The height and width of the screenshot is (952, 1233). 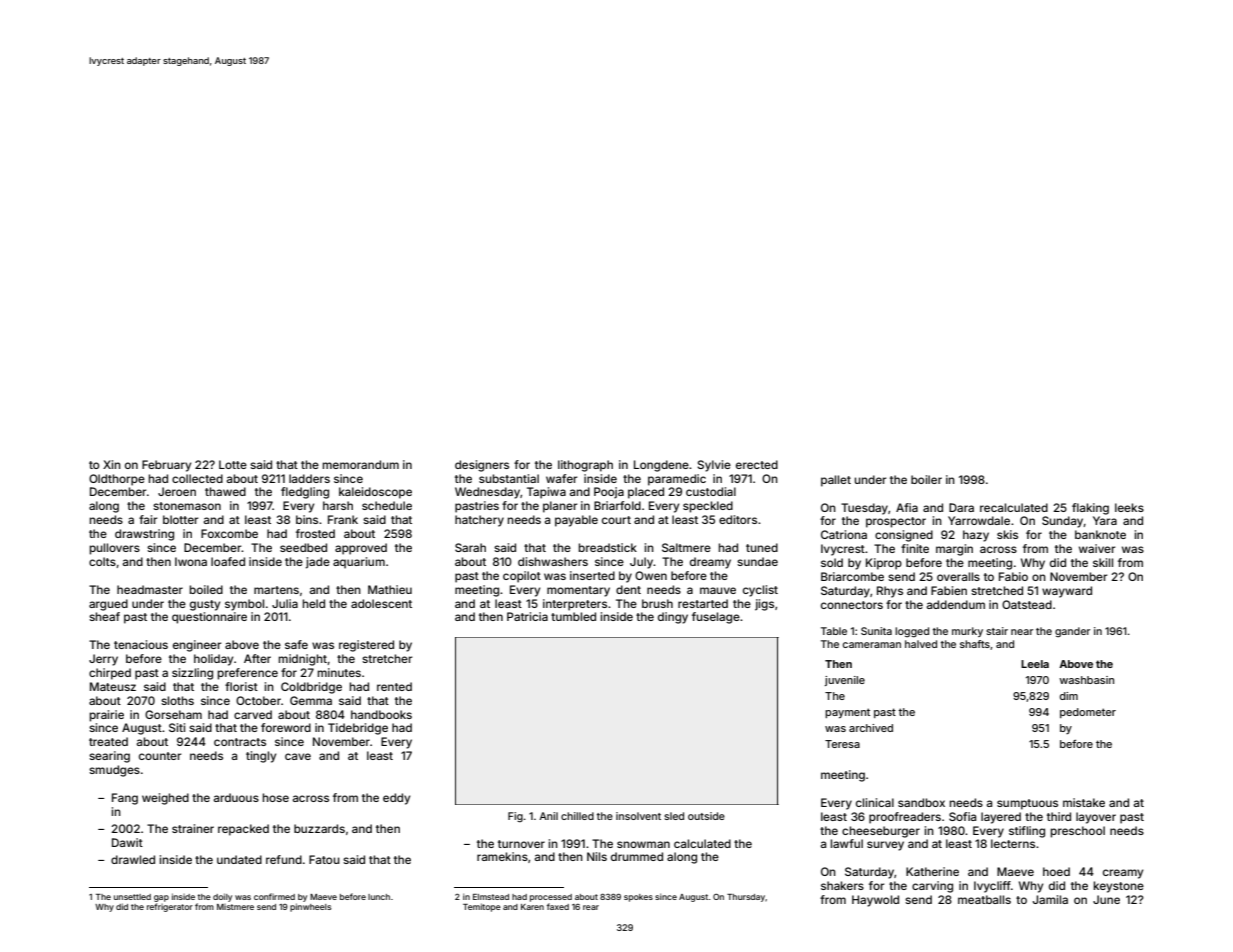 What do you see at coordinates (213, 660) in the screenshot?
I see `holiday` at bounding box center [213, 660].
